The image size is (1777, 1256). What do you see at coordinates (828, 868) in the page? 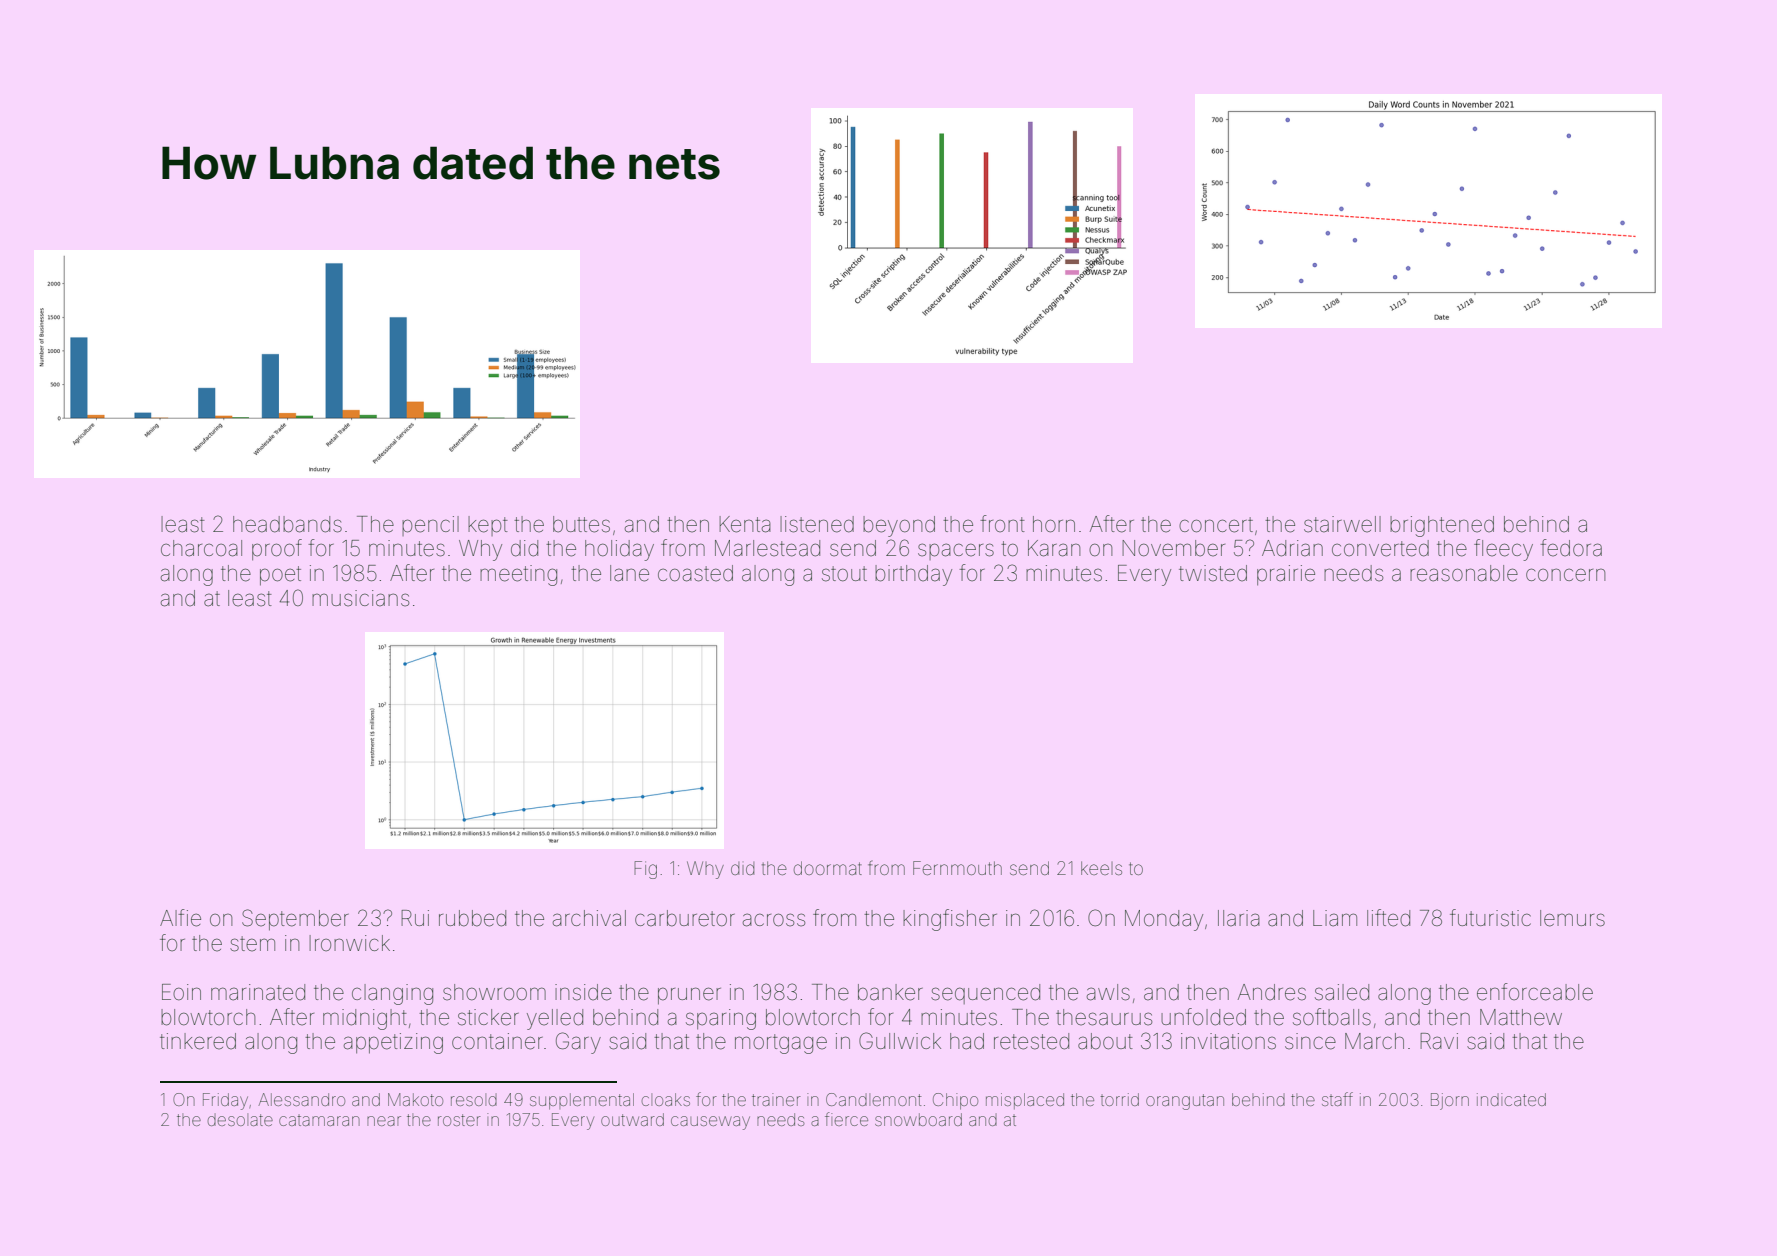
I see `doormat` at bounding box center [828, 868].
